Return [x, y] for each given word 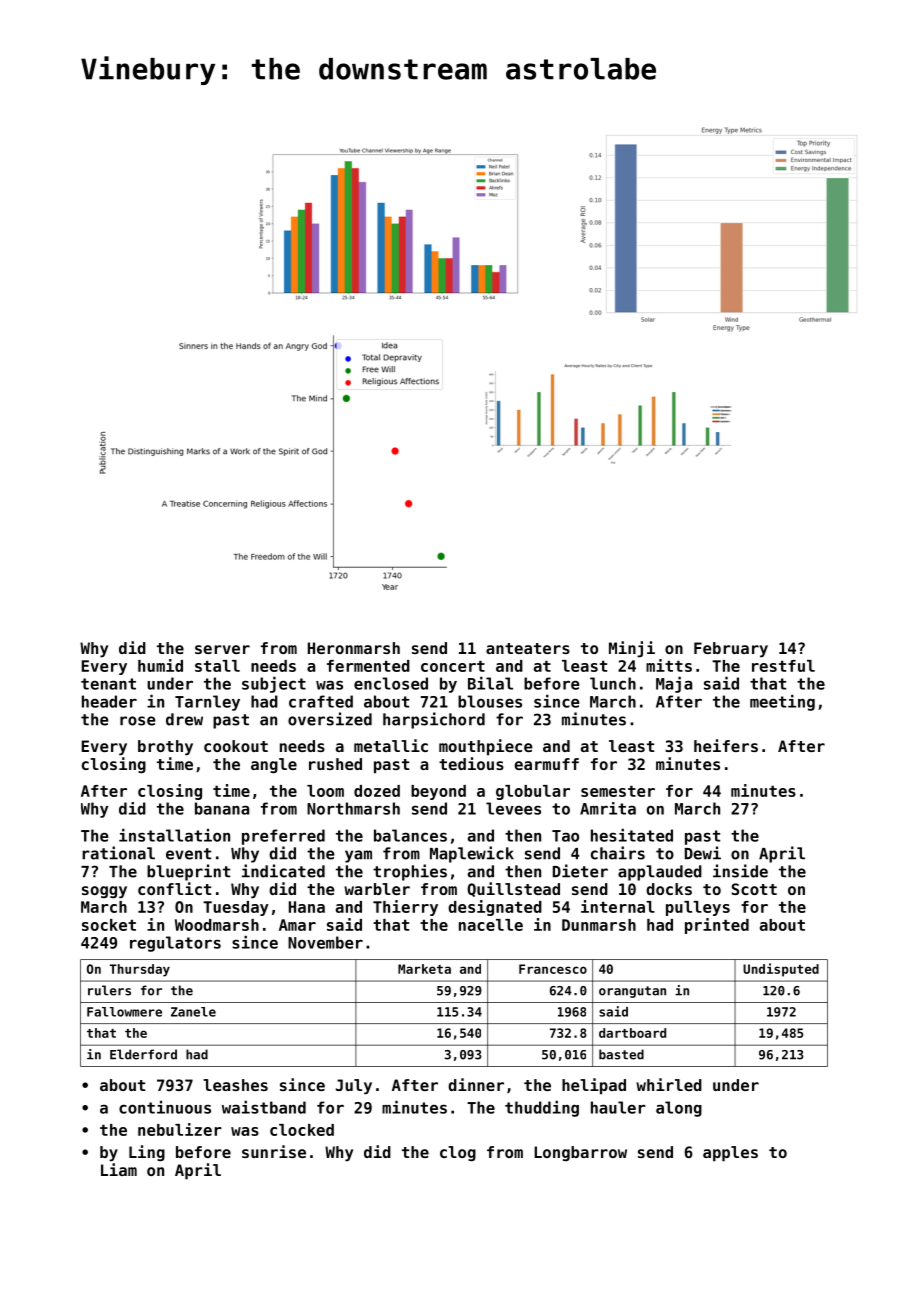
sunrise [274, 1151]
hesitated [632, 835]
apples [730, 1154]
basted [621, 1054]
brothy [165, 748]
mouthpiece [486, 747]
